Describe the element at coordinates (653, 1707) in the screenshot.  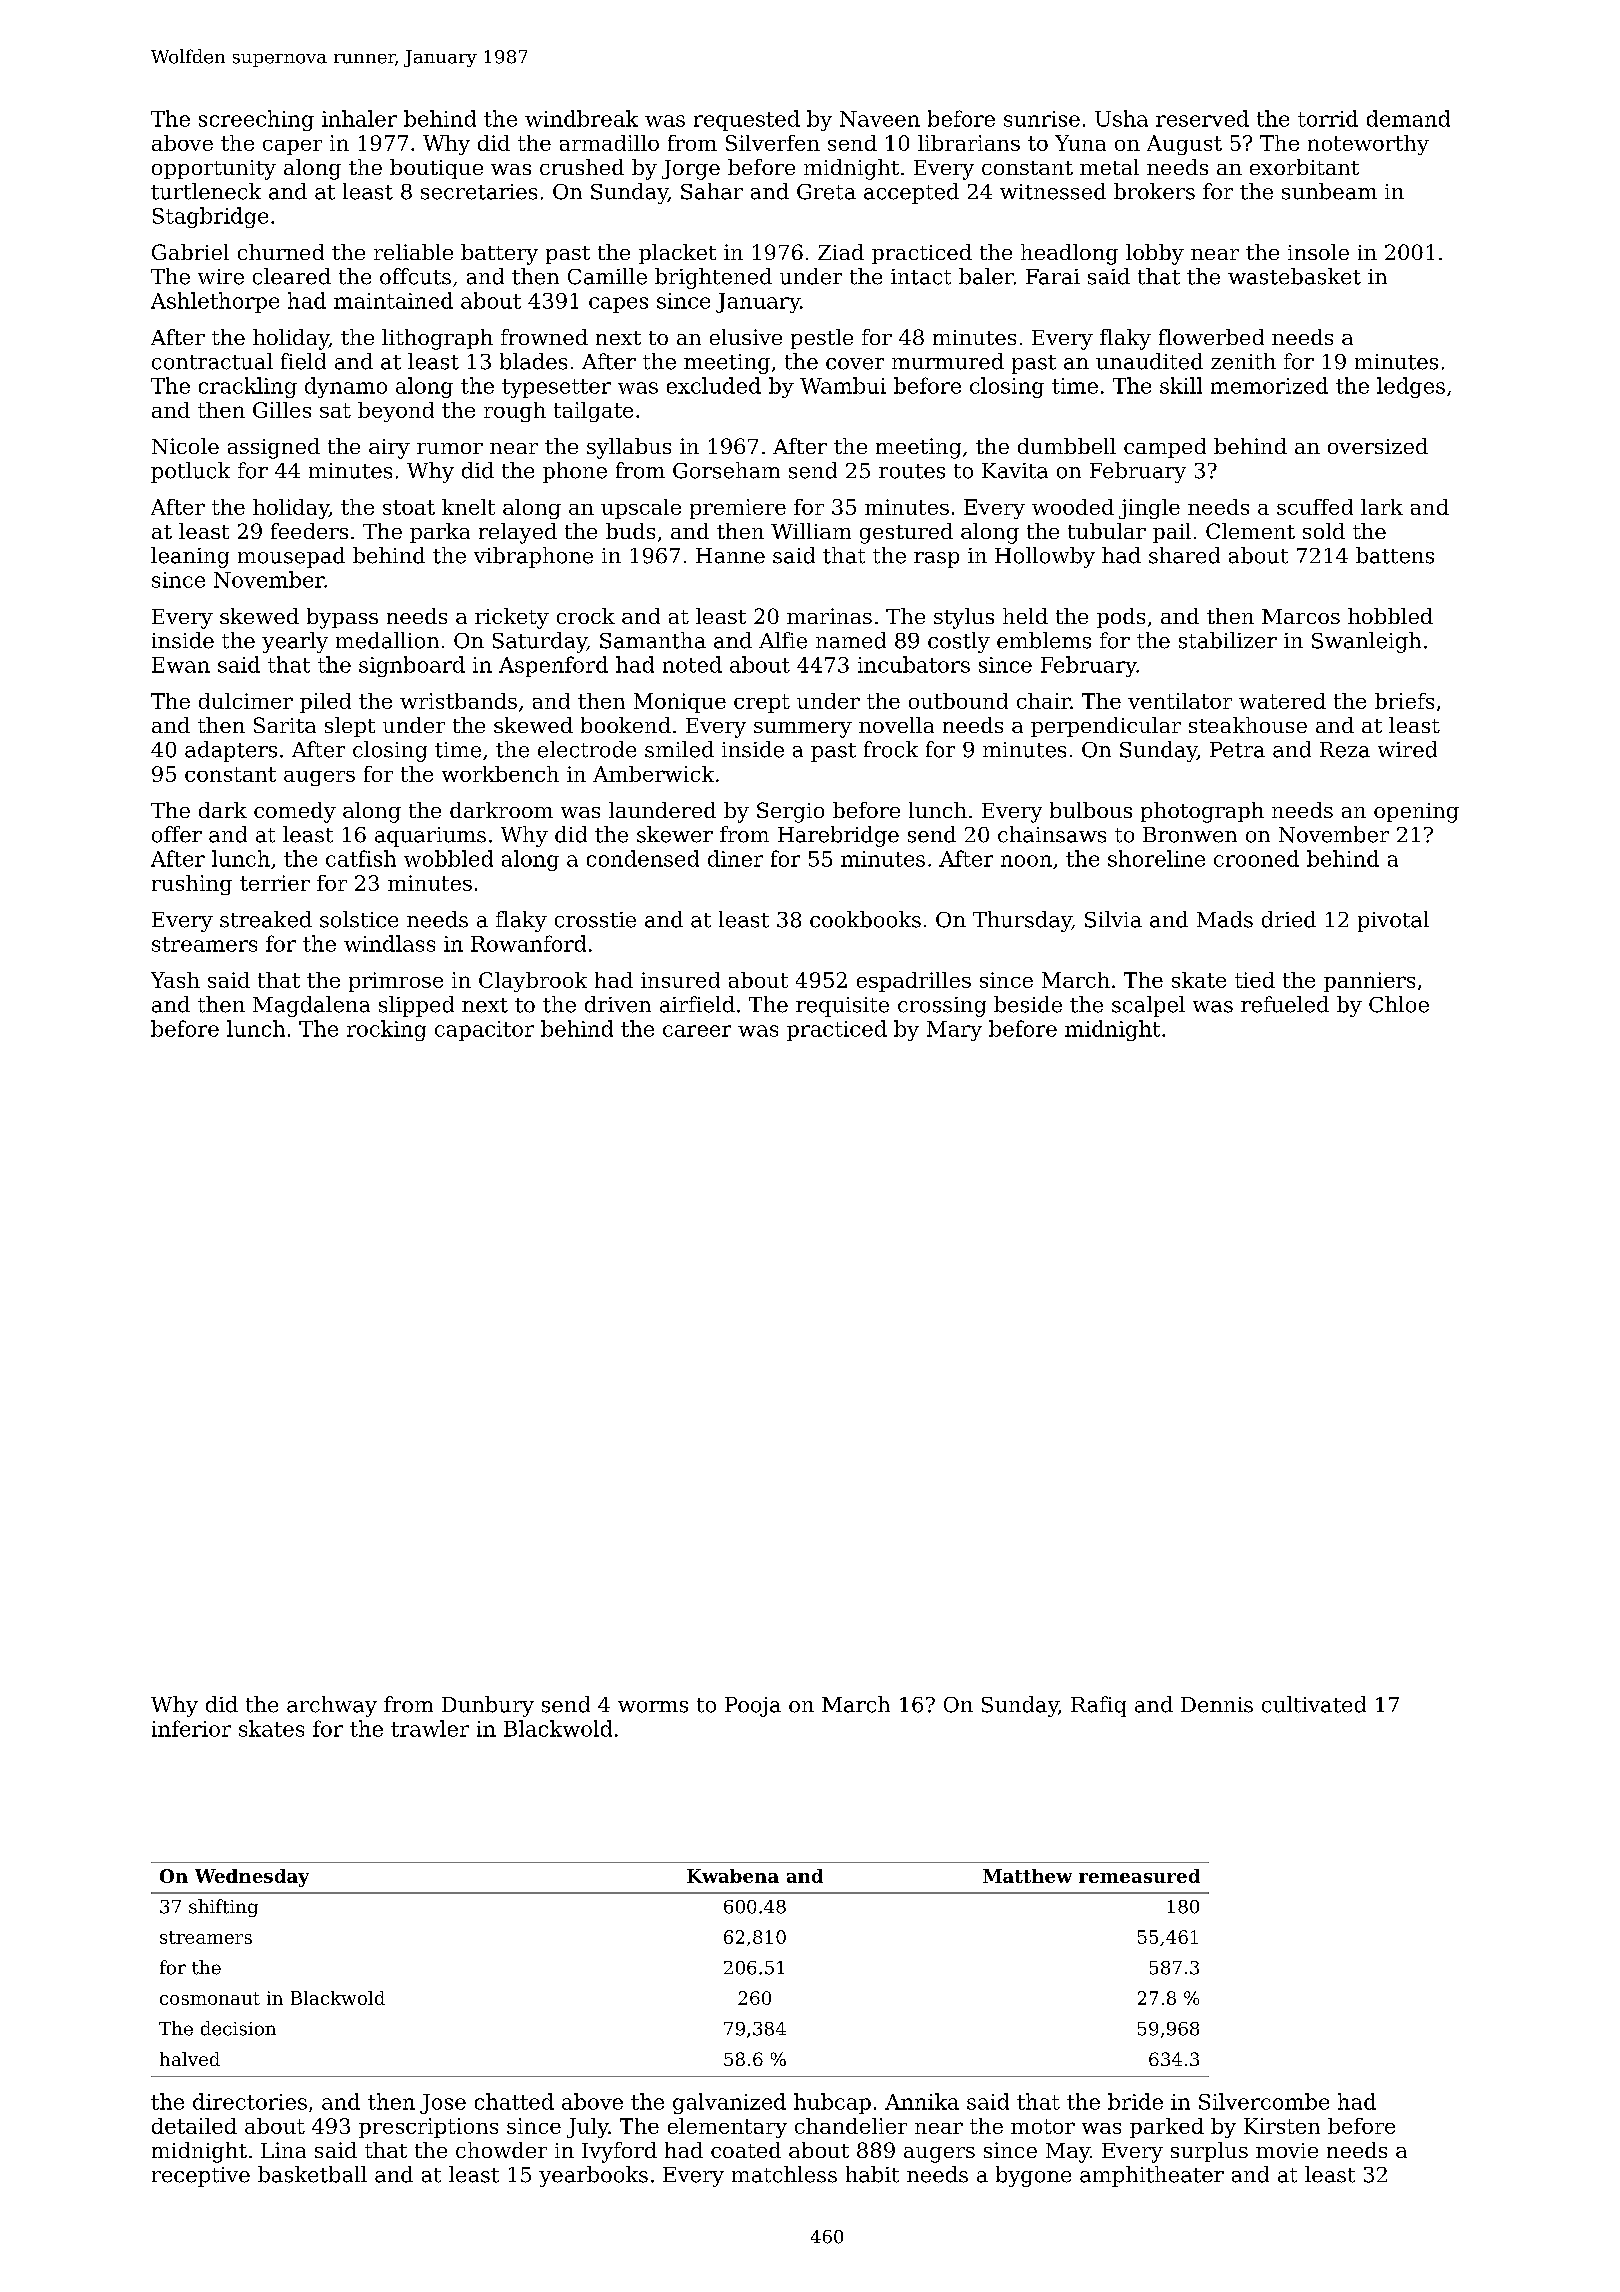
I see `worms` at that location.
